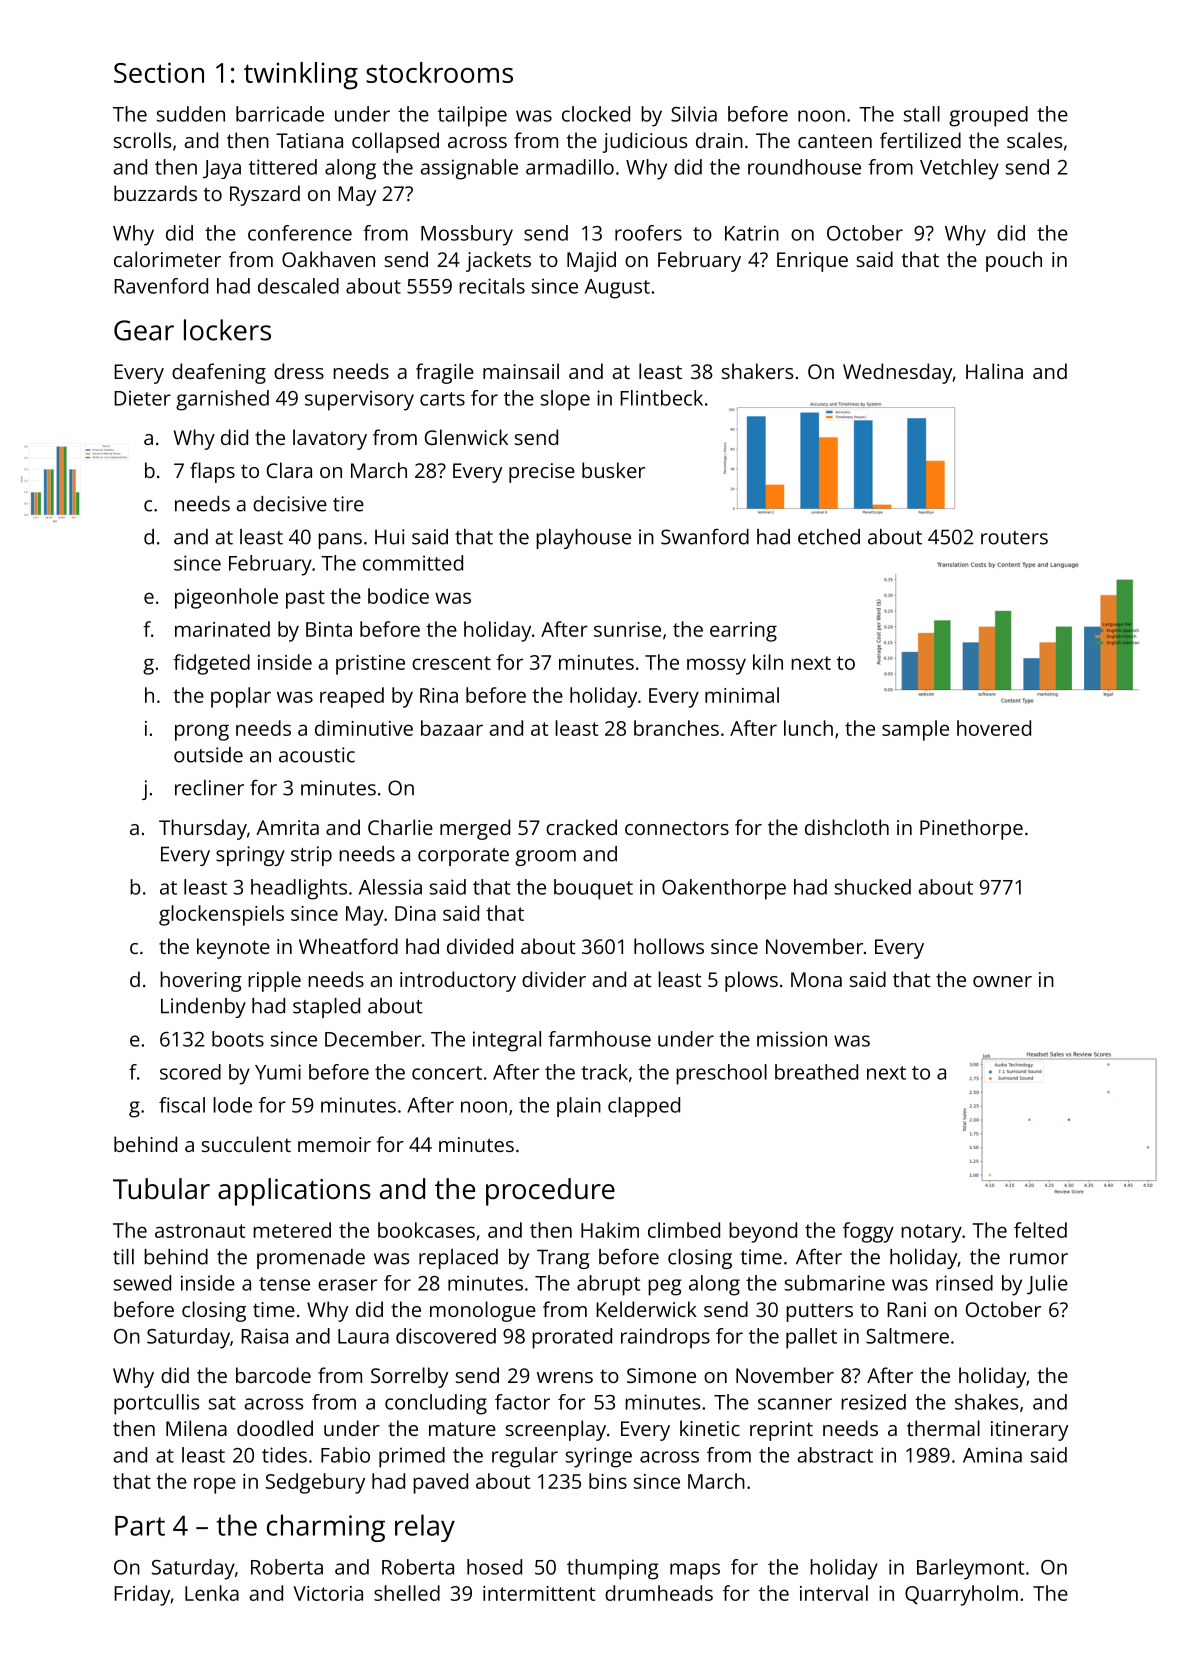 The height and width of the screenshot is (1670, 1181). What do you see at coordinates (345, 1455) in the screenshot?
I see `Fabio` at bounding box center [345, 1455].
